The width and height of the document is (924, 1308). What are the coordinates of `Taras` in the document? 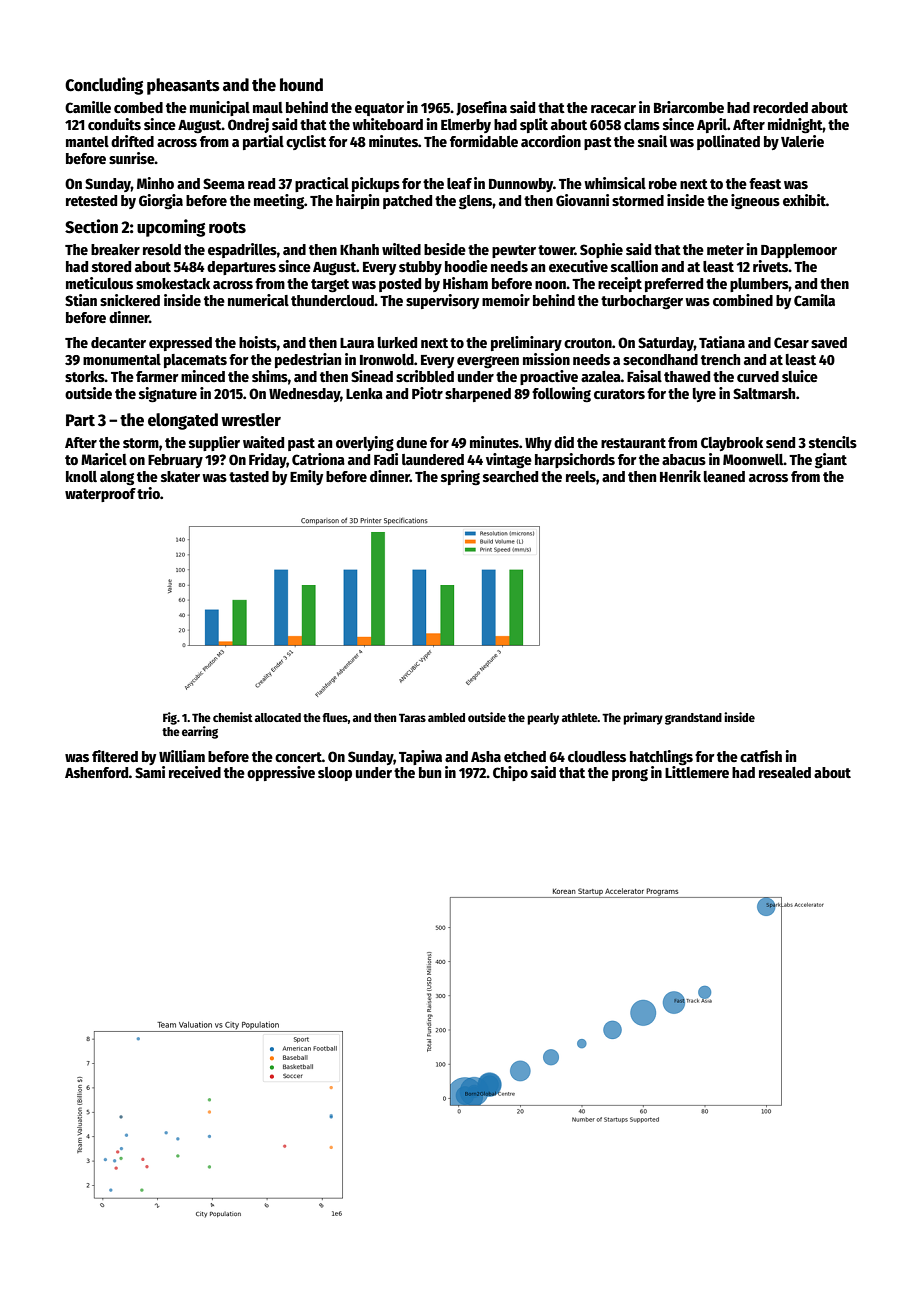 It's located at (412, 717).
